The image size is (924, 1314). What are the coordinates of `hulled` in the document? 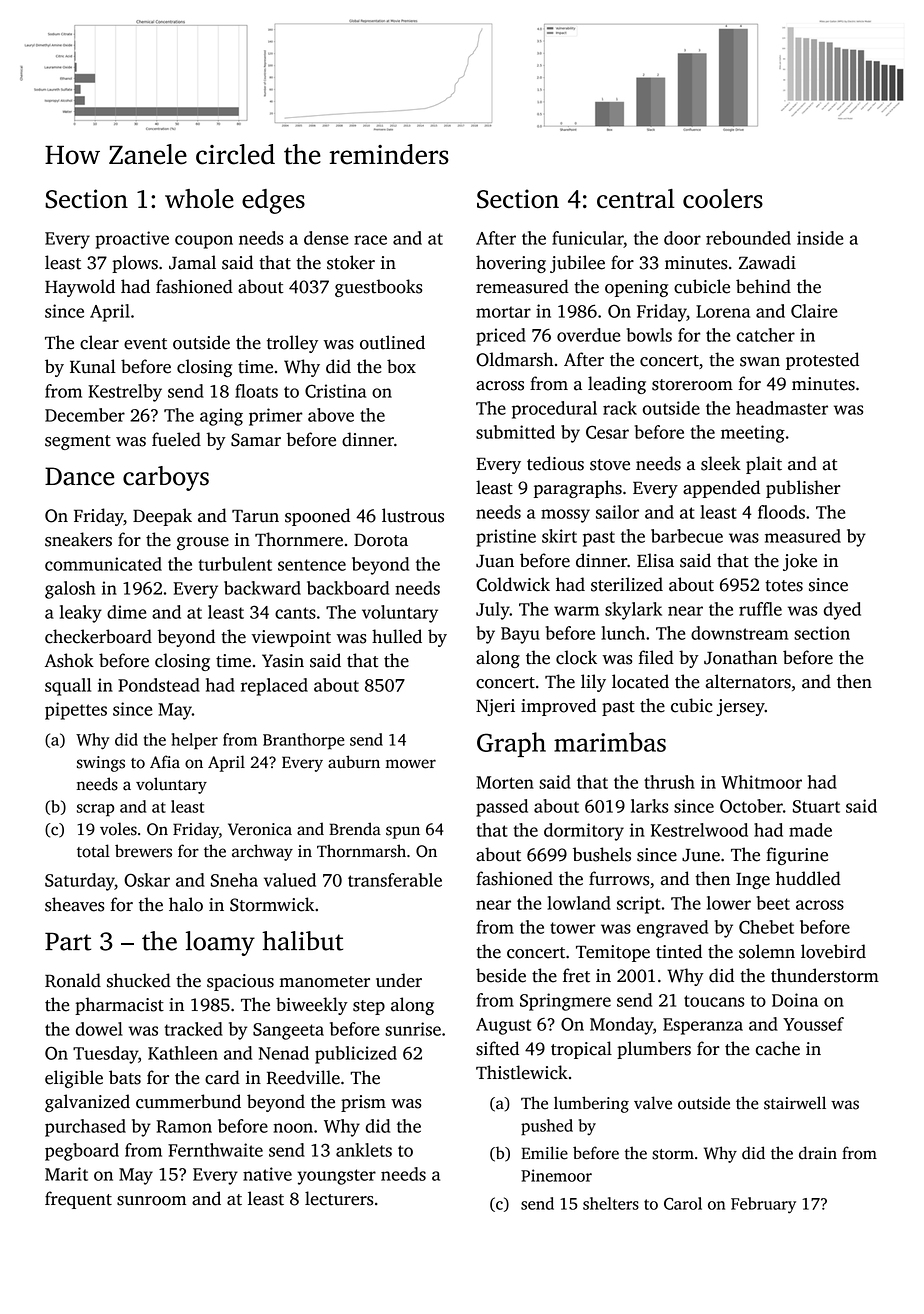 It's located at (397, 636).
